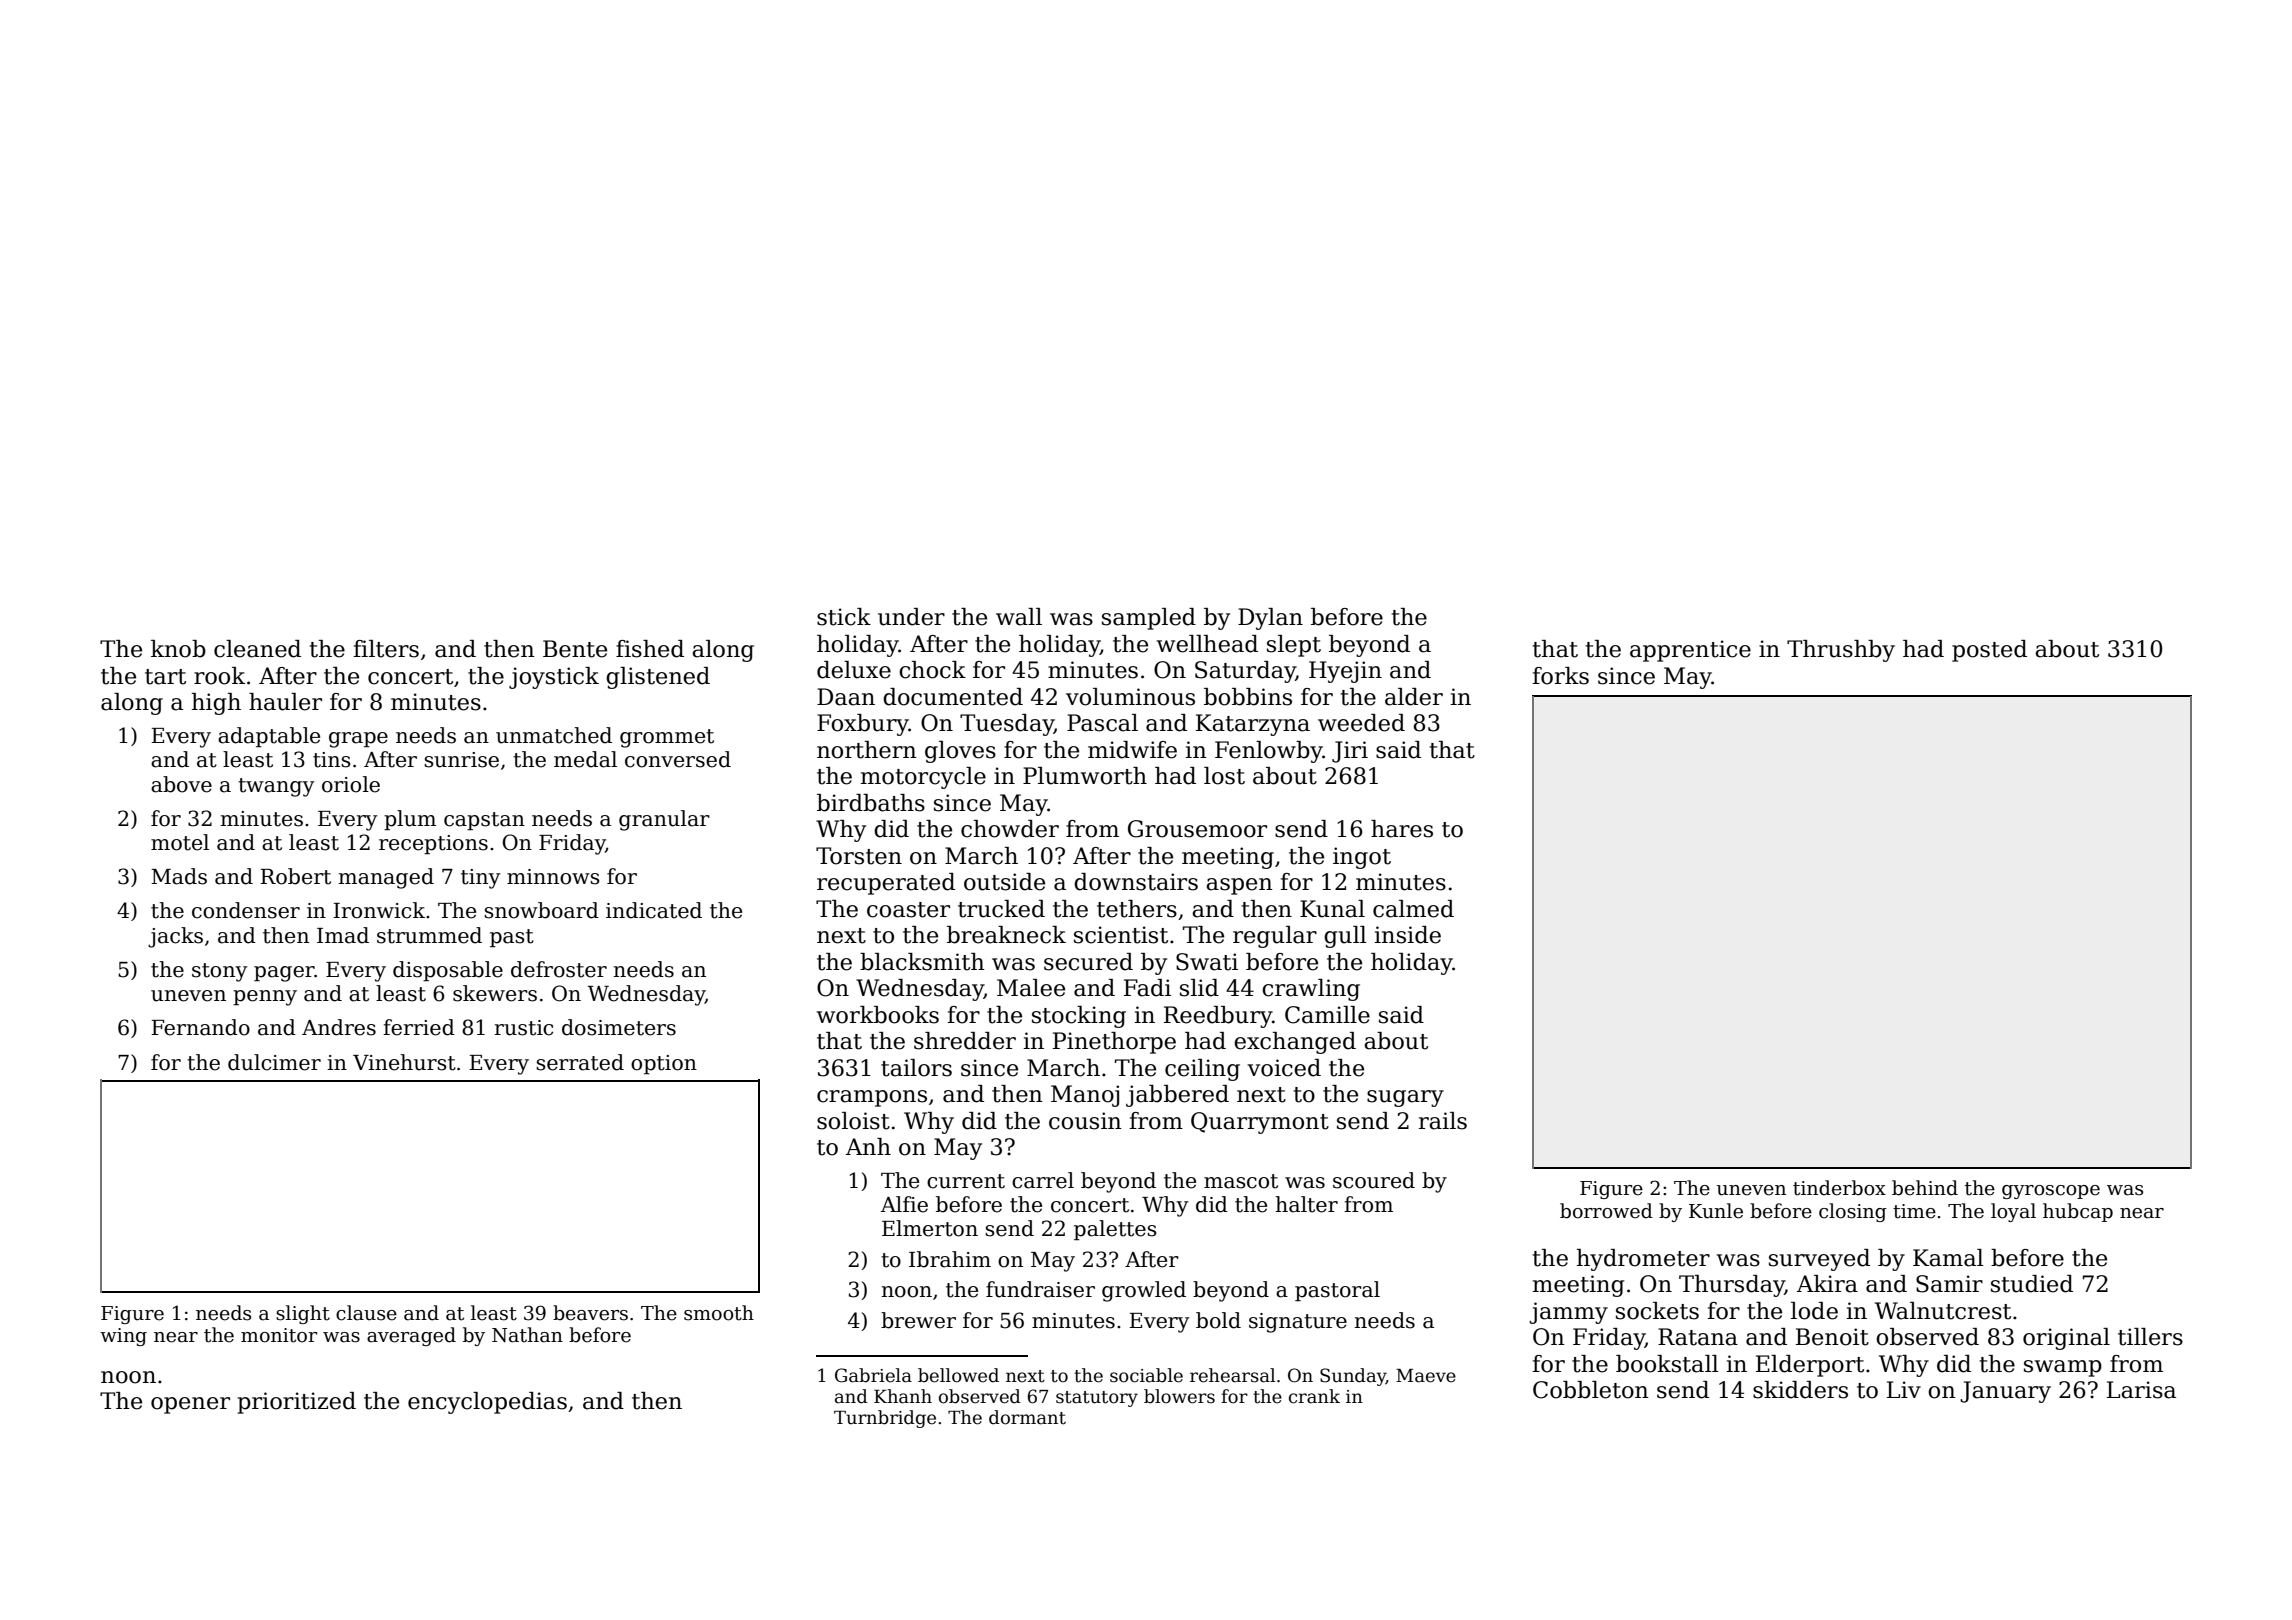 This screenshot has width=2292, height=1620. I want to click on scientist, so click(1121, 935).
